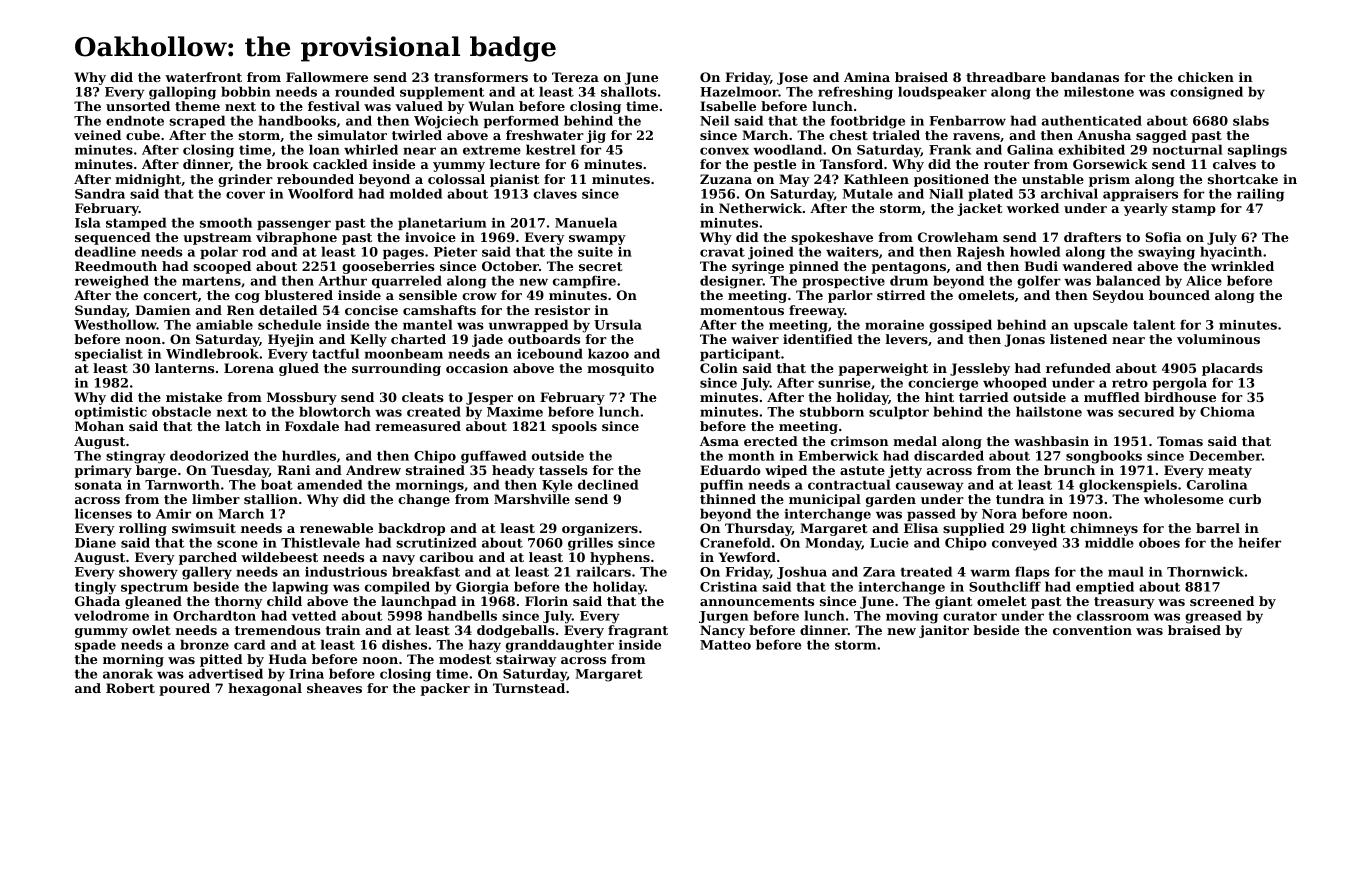  I want to click on hurdles, so click(309, 455).
